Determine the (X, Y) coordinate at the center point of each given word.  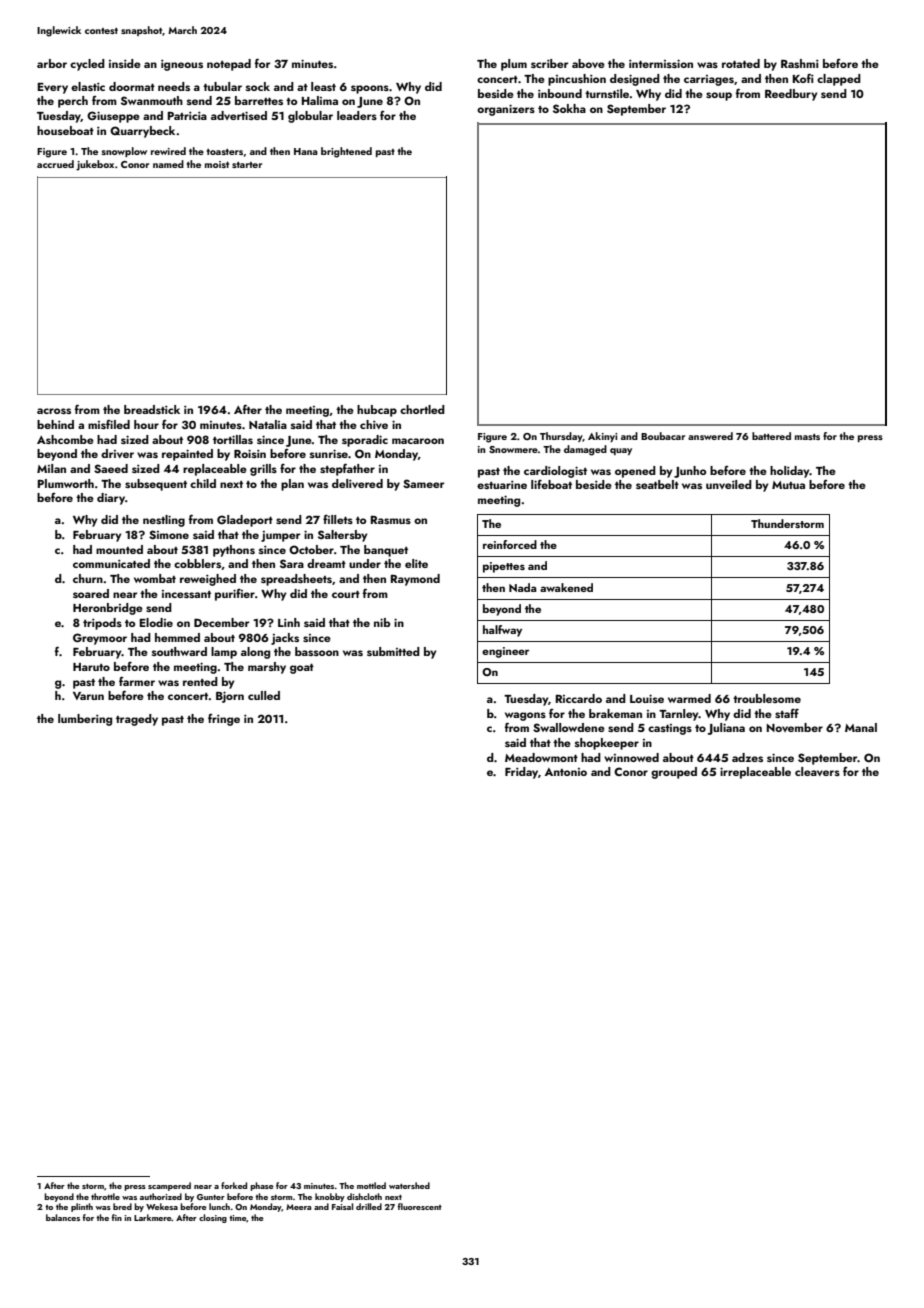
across (54, 411)
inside (125, 63)
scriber (549, 63)
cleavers (817, 771)
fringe (224, 720)
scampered (169, 1186)
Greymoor (100, 639)
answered (710, 436)
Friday (521, 773)
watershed (409, 1185)
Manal (861, 727)
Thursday (561, 437)
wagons (525, 716)
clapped (839, 80)
